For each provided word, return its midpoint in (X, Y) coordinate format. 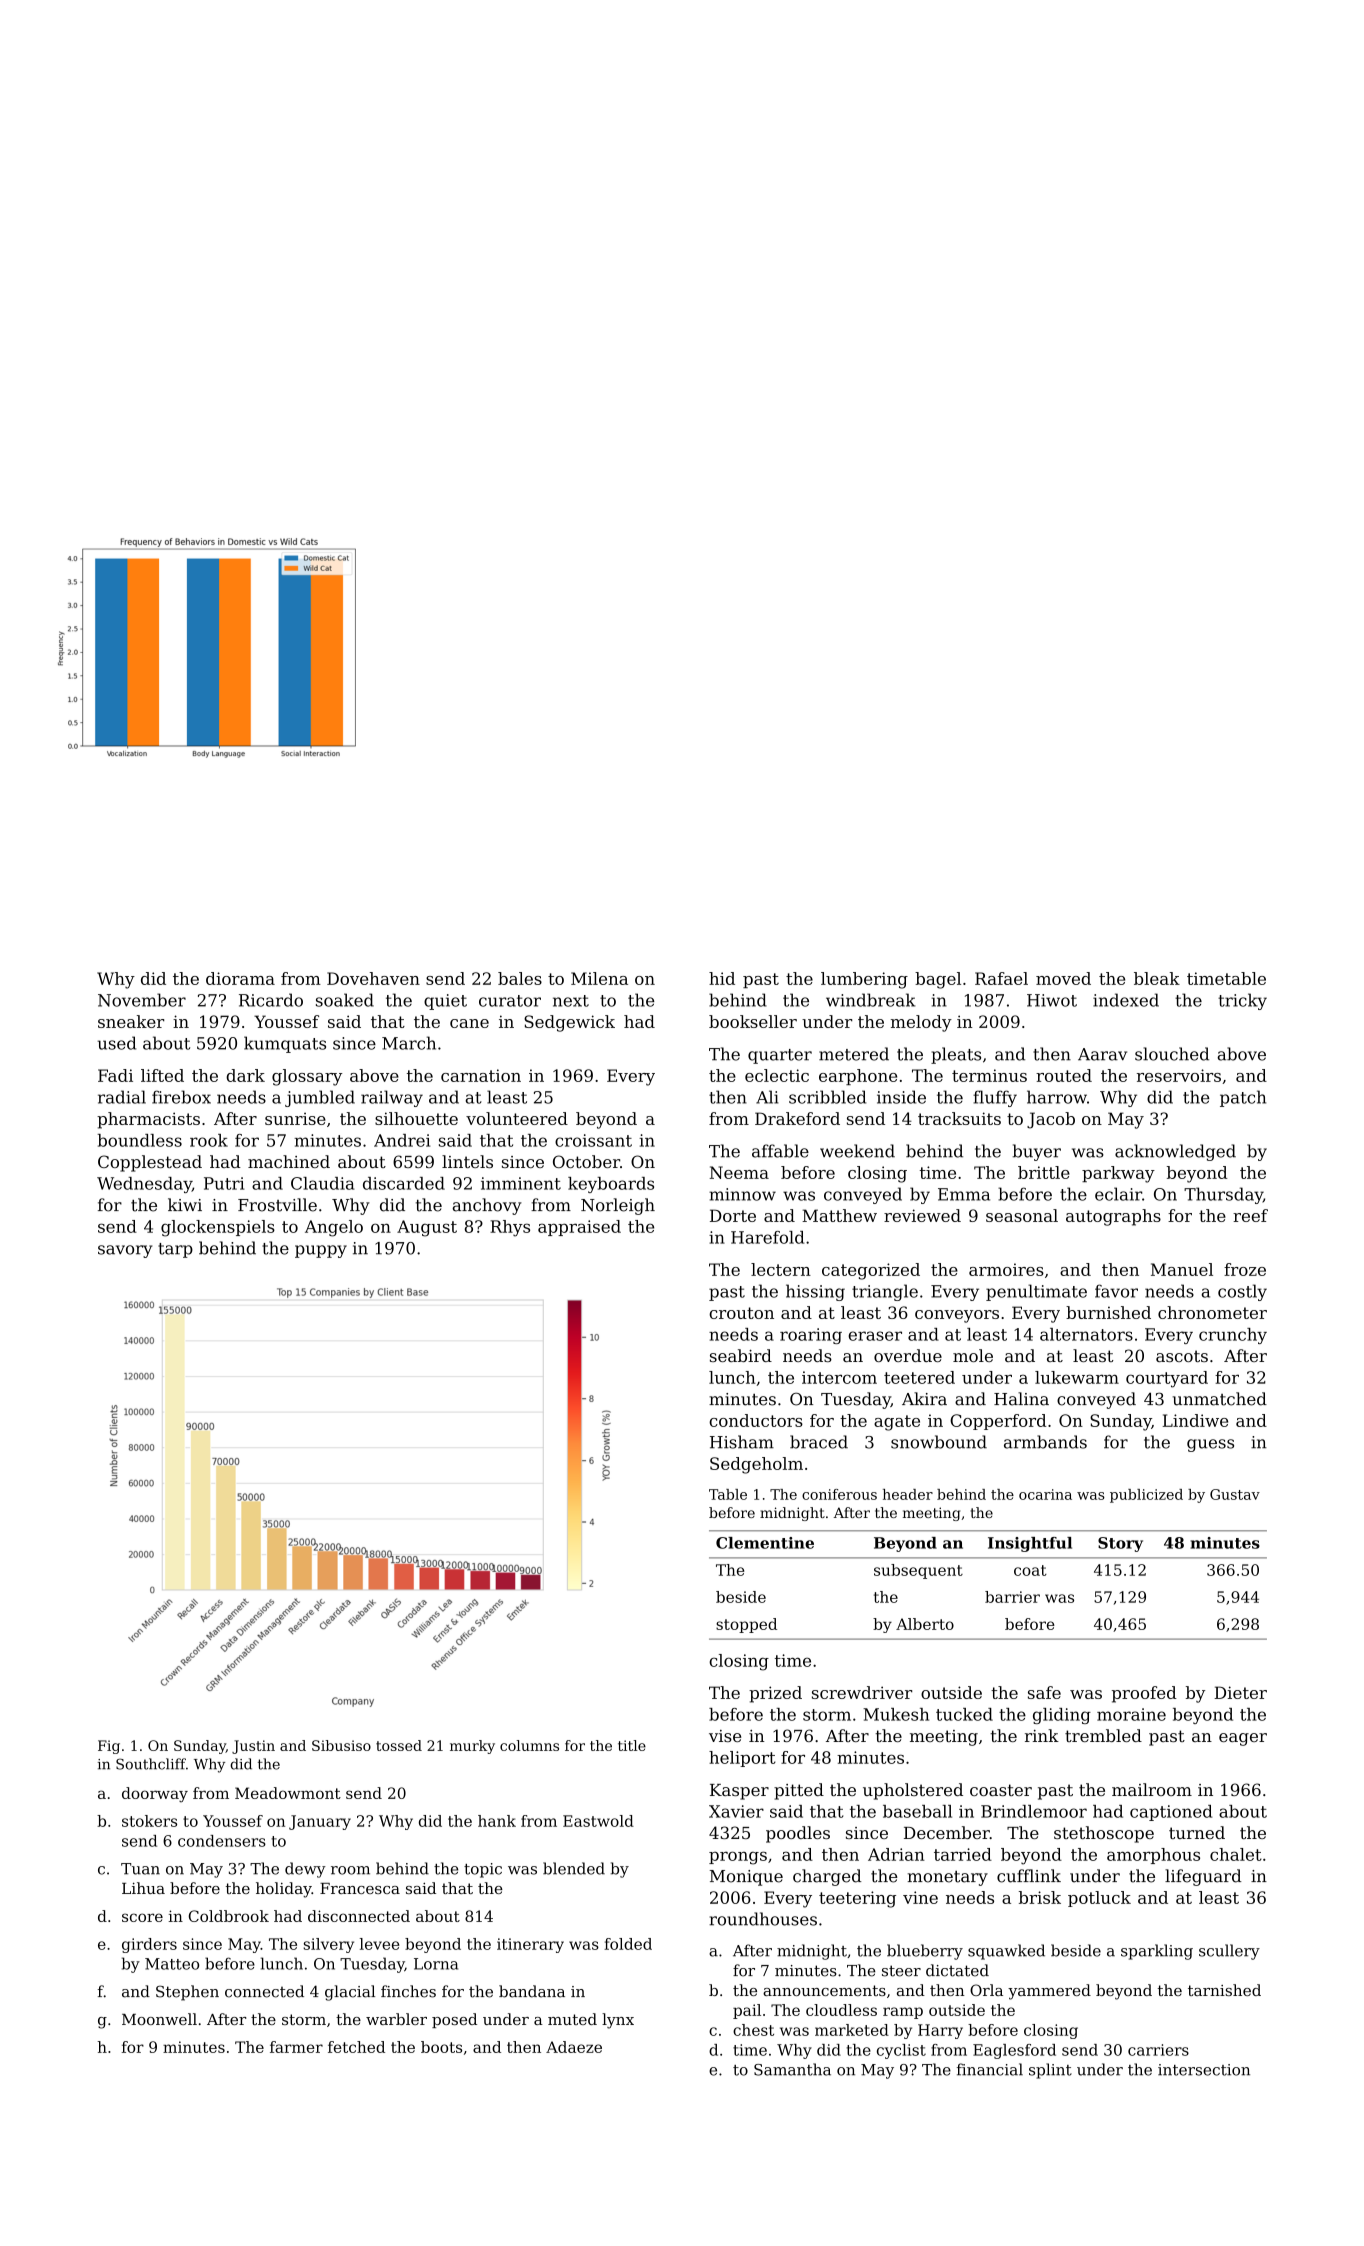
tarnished (1224, 1990)
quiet (445, 1002)
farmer (296, 2047)
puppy (321, 1251)
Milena (599, 978)
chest (753, 2030)
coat (1030, 1570)
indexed (1126, 1000)
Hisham (742, 1442)
